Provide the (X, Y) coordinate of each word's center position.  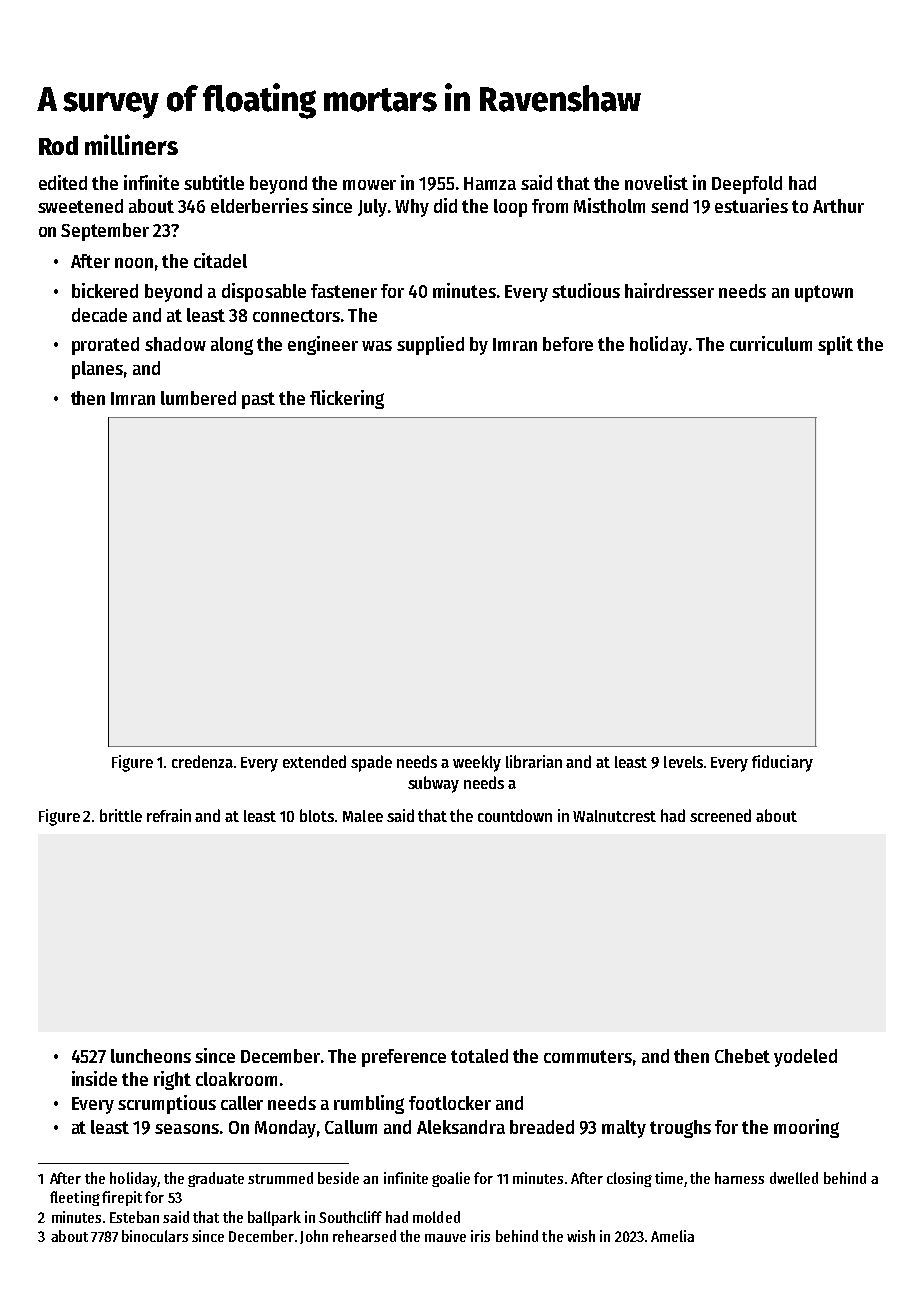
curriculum (771, 343)
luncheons (151, 1056)
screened (720, 815)
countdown (515, 815)
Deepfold (747, 185)
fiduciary (782, 763)
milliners (131, 144)
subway (433, 784)
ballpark (274, 1218)
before (568, 344)
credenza (202, 761)
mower (369, 185)
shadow (175, 344)
